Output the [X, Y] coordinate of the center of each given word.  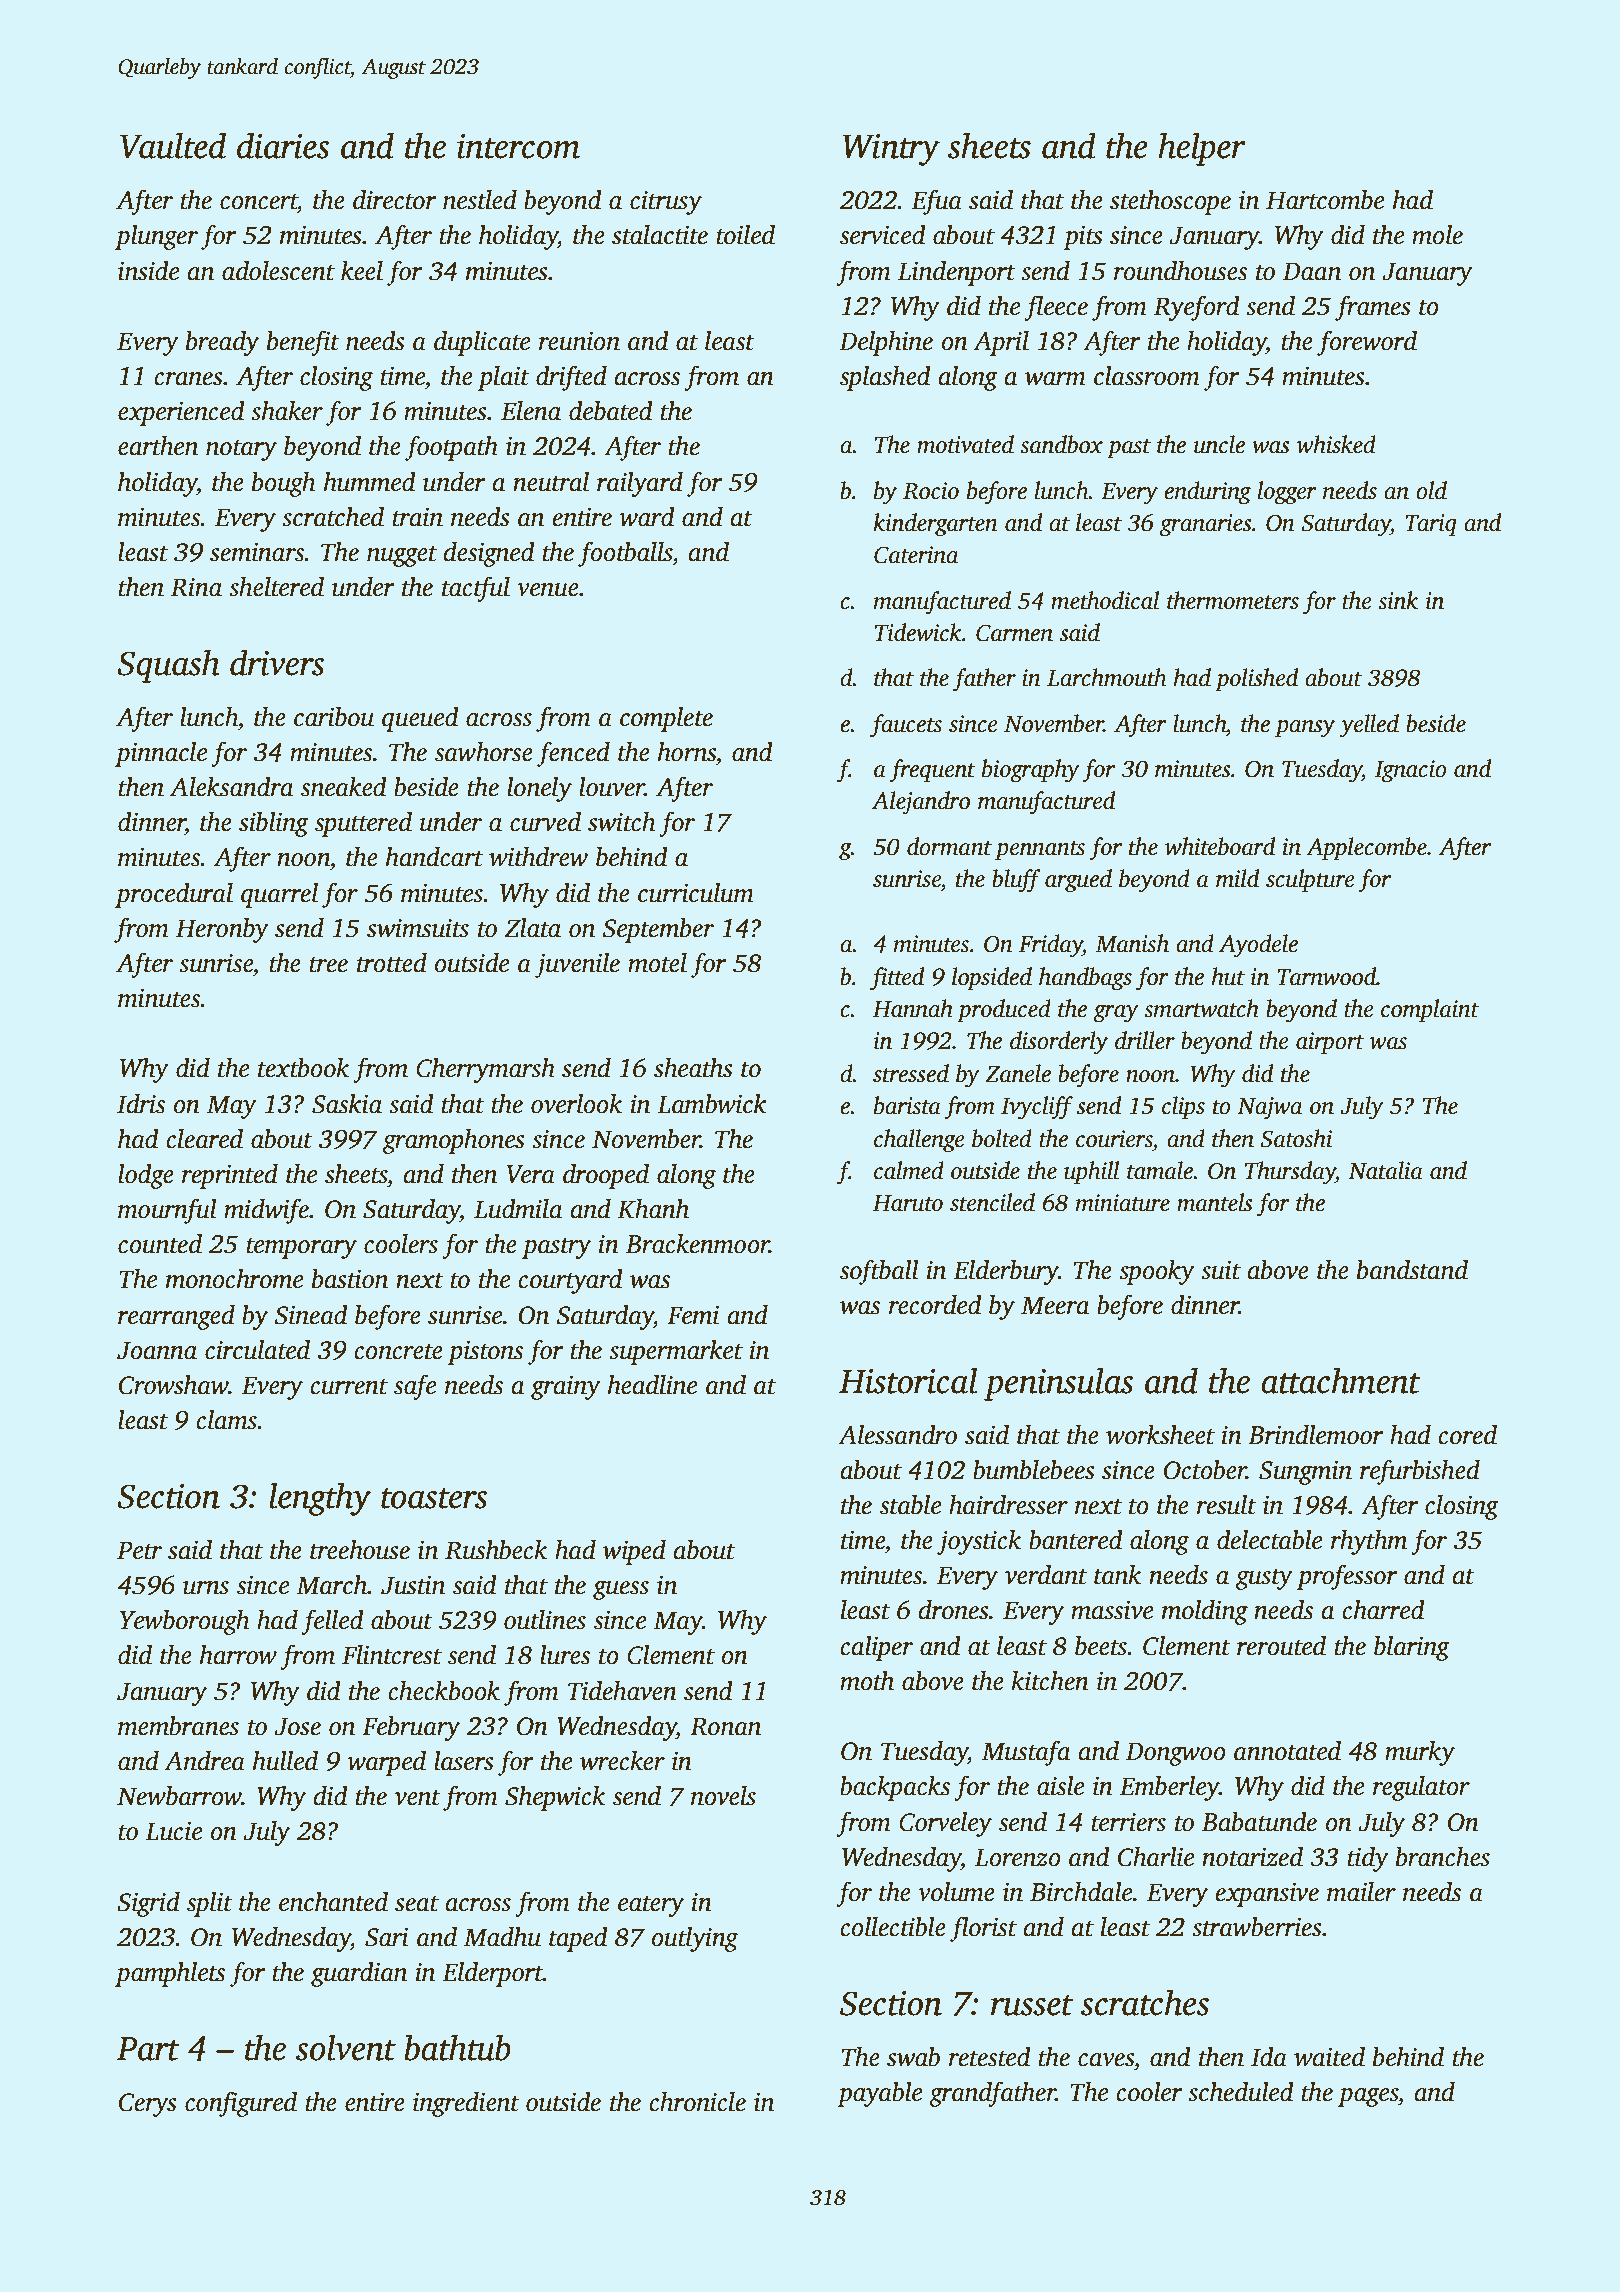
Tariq [1431, 525]
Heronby [222, 930]
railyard [640, 484]
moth [867, 1681]
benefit [303, 343]
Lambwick [712, 1104]
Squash [168, 666]
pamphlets [170, 1974]
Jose [298, 1726]
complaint [1430, 1010]
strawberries [1257, 1927]
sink [1398, 600]
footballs [625, 554]
